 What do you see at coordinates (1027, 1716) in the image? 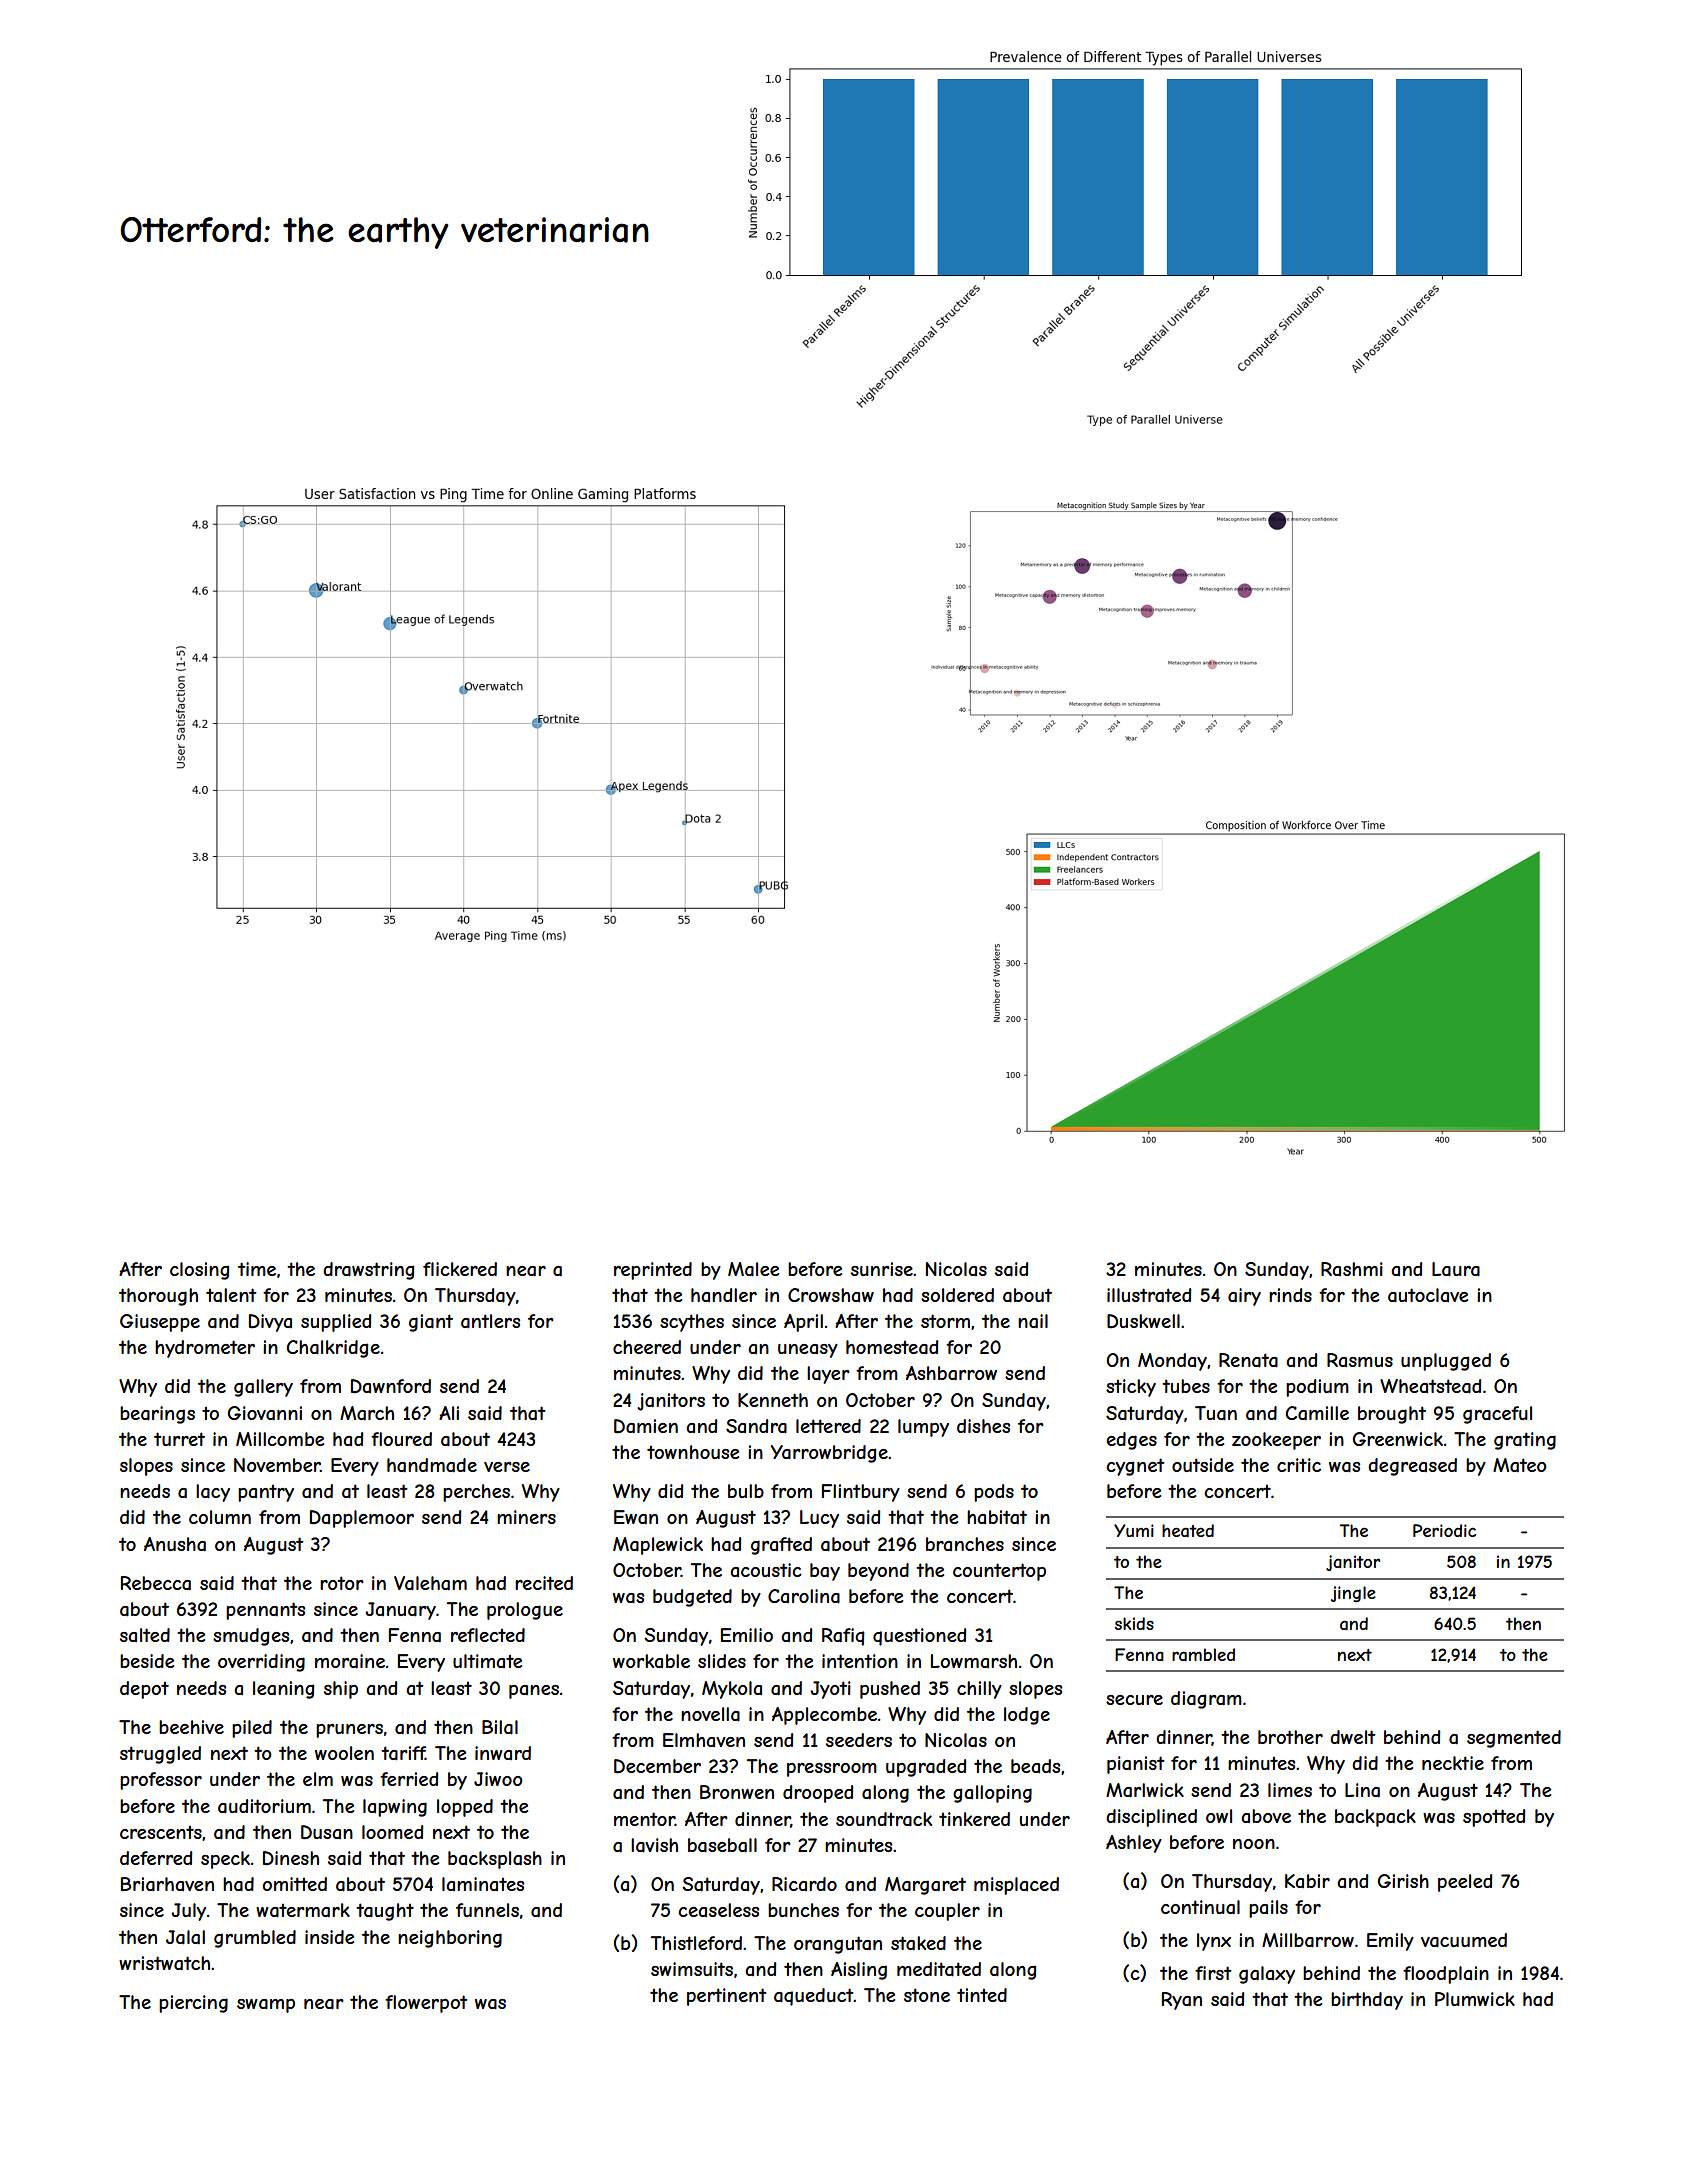
I see `lodge` at bounding box center [1027, 1716].
